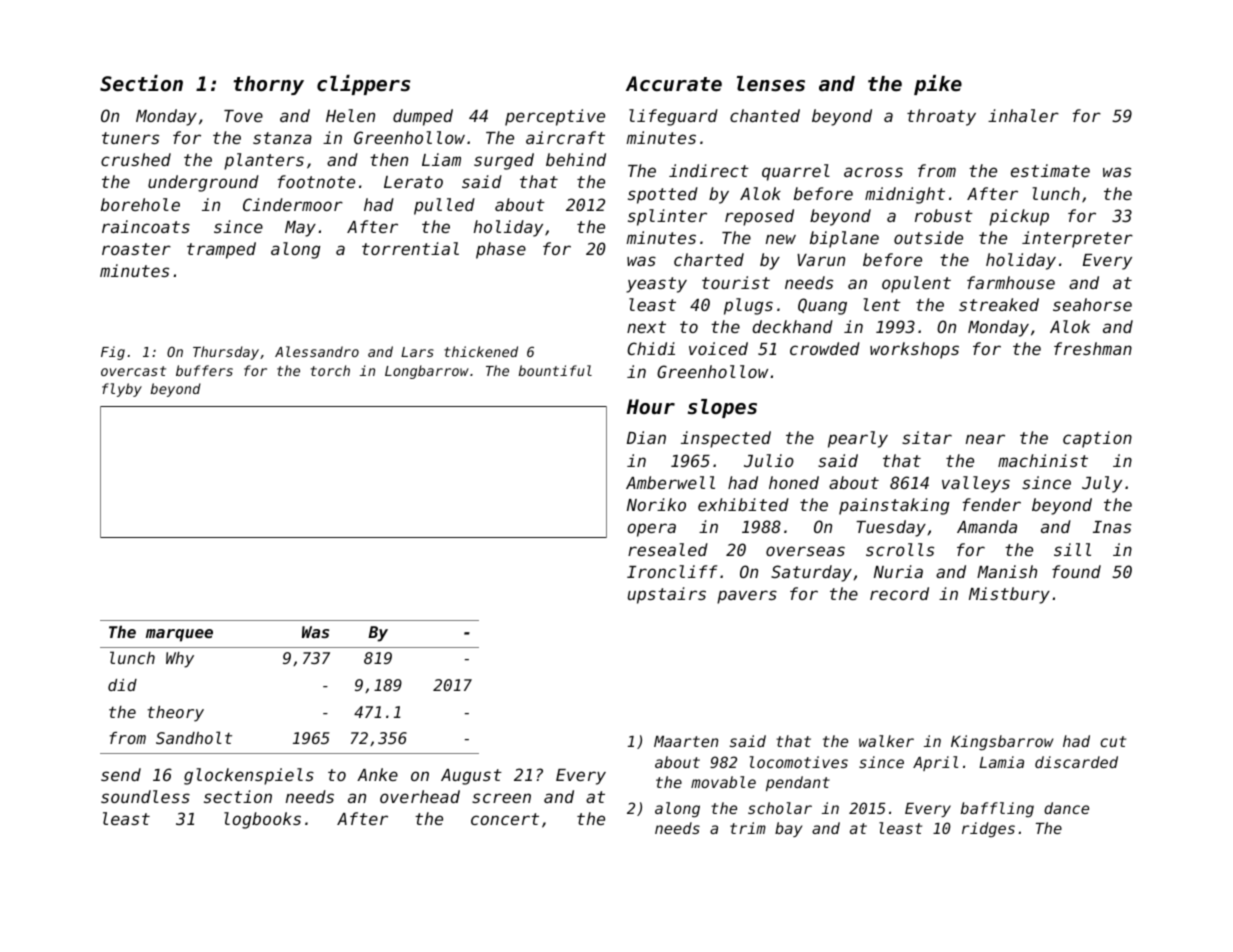 The width and height of the screenshot is (1233, 952). Describe the element at coordinates (122, 390) in the screenshot. I see `flyby` at that location.
